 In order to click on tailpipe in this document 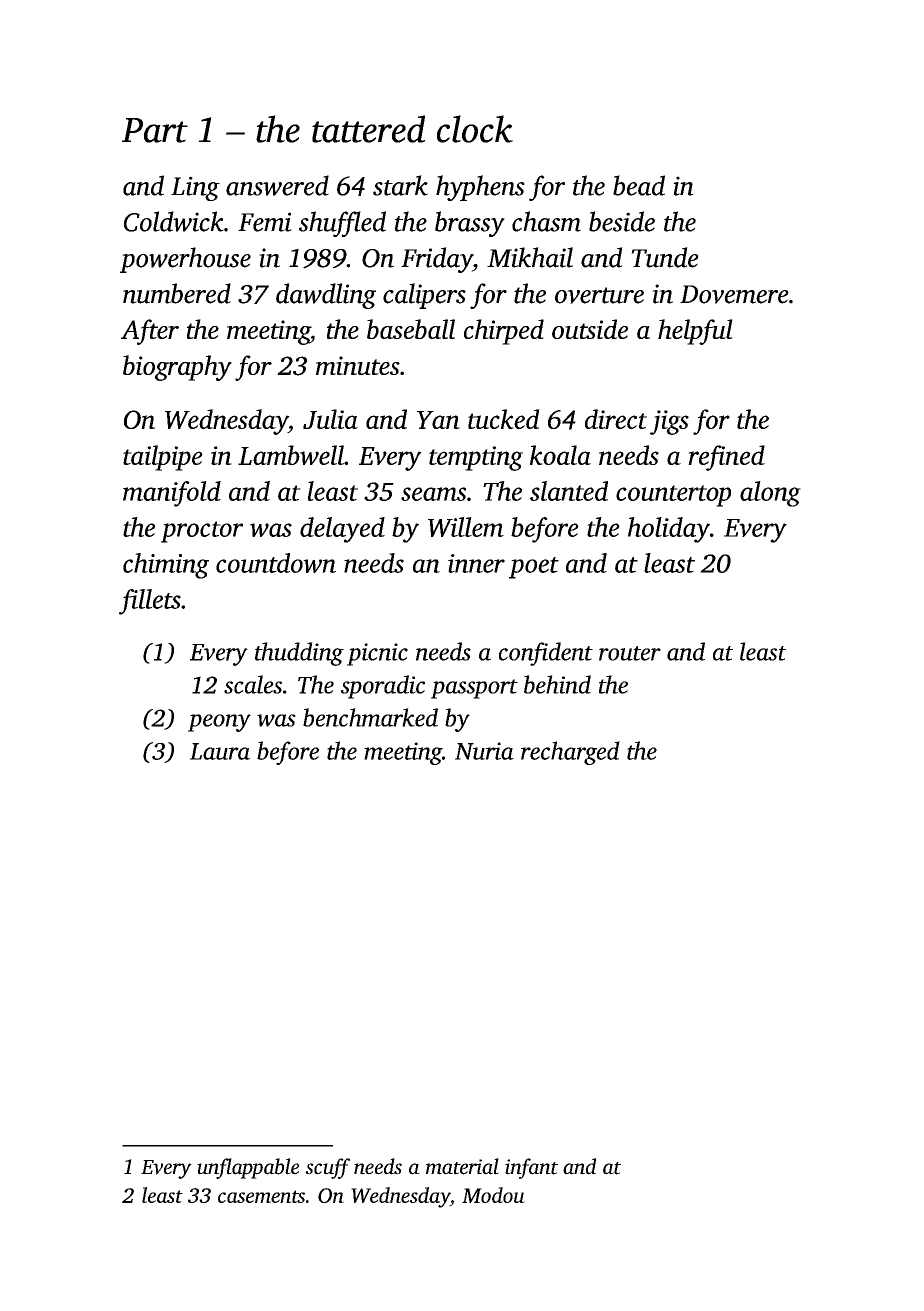, I will do `click(163, 458)`.
